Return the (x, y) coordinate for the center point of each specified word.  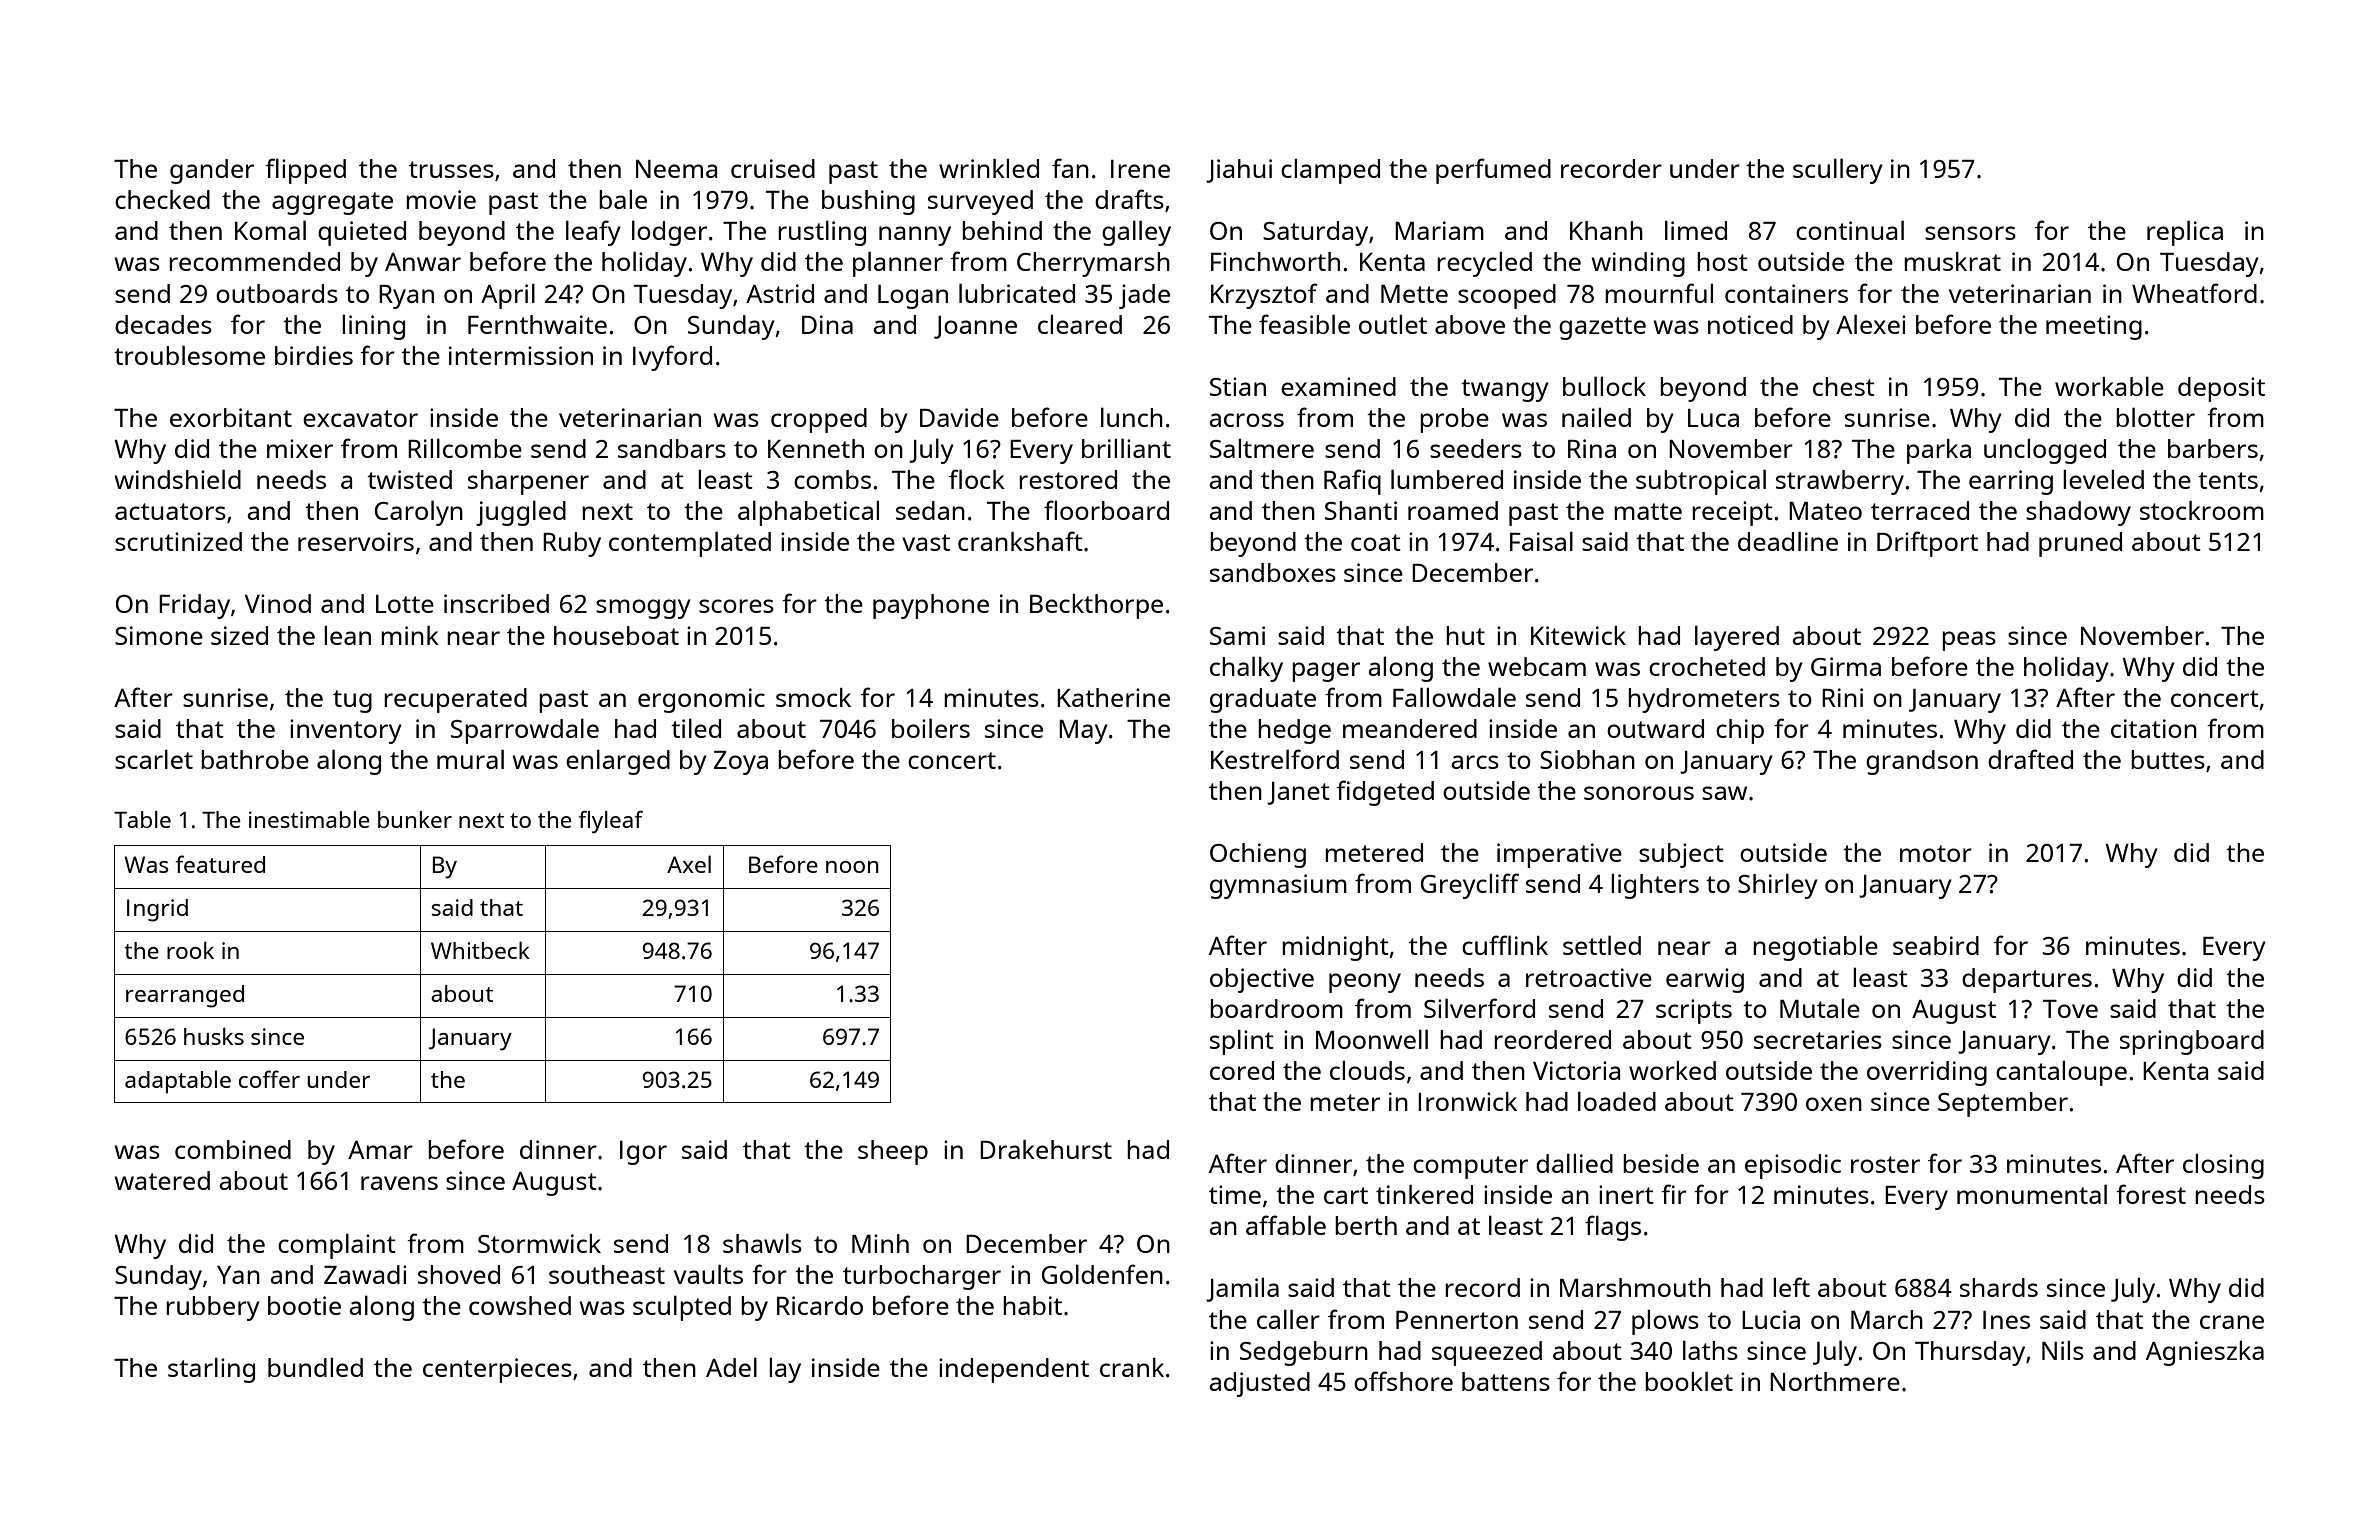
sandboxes (1273, 572)
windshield (178, 479)
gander (212, 171)
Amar (380, 1150)
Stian (1238, 386)
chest (1844, 386)
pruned (2080, 544)
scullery (1838, 171)
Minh (880, 1243)
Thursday (1970, 1353)
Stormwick (539, 1243)
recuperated (455, 700)
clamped (1330, 171)
